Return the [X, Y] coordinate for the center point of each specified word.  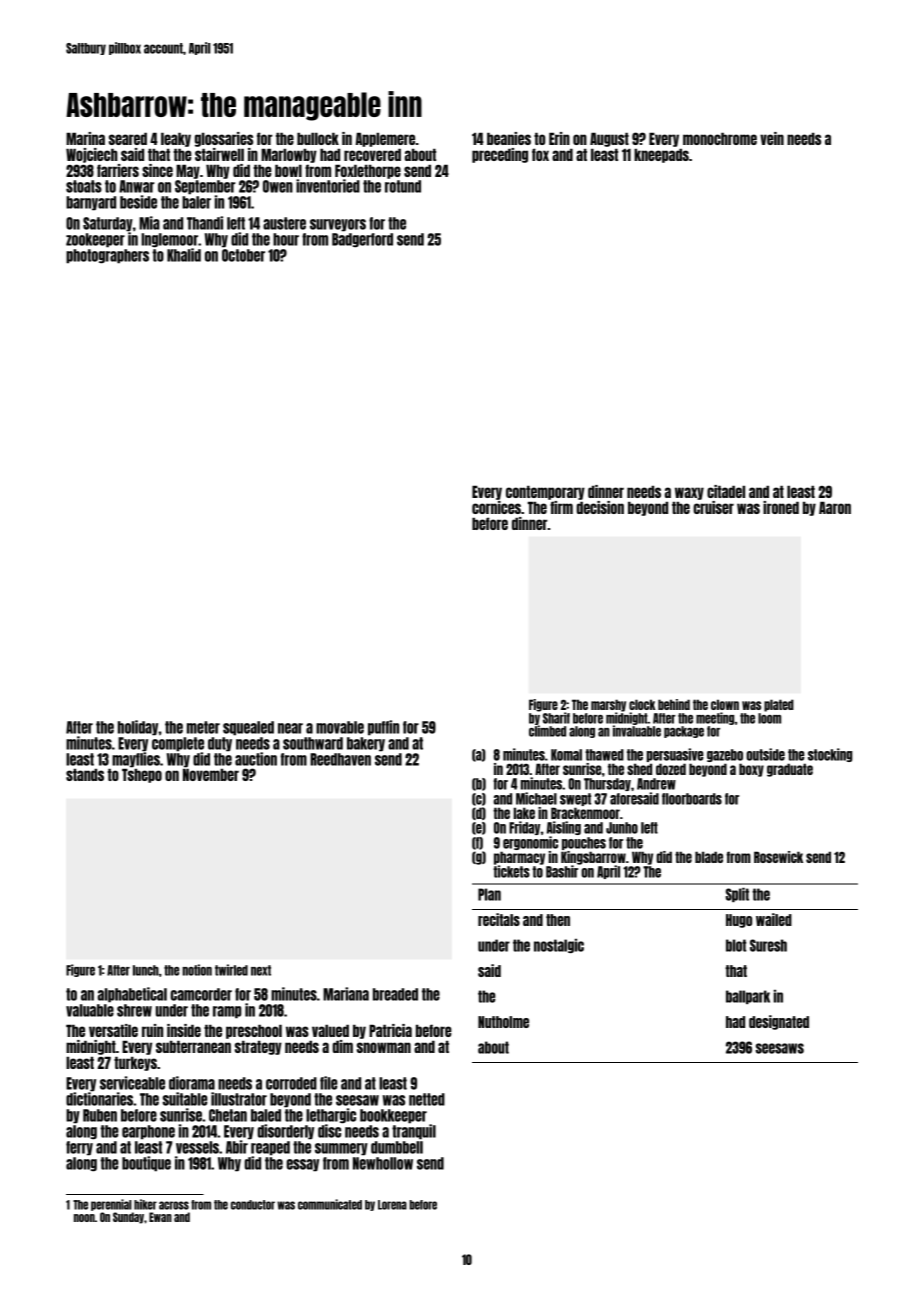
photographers [107, 256]
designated [779, 1022]
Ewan [160, 1217]
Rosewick [778, 857]
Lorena [392, 1205]
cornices [496, 507]
